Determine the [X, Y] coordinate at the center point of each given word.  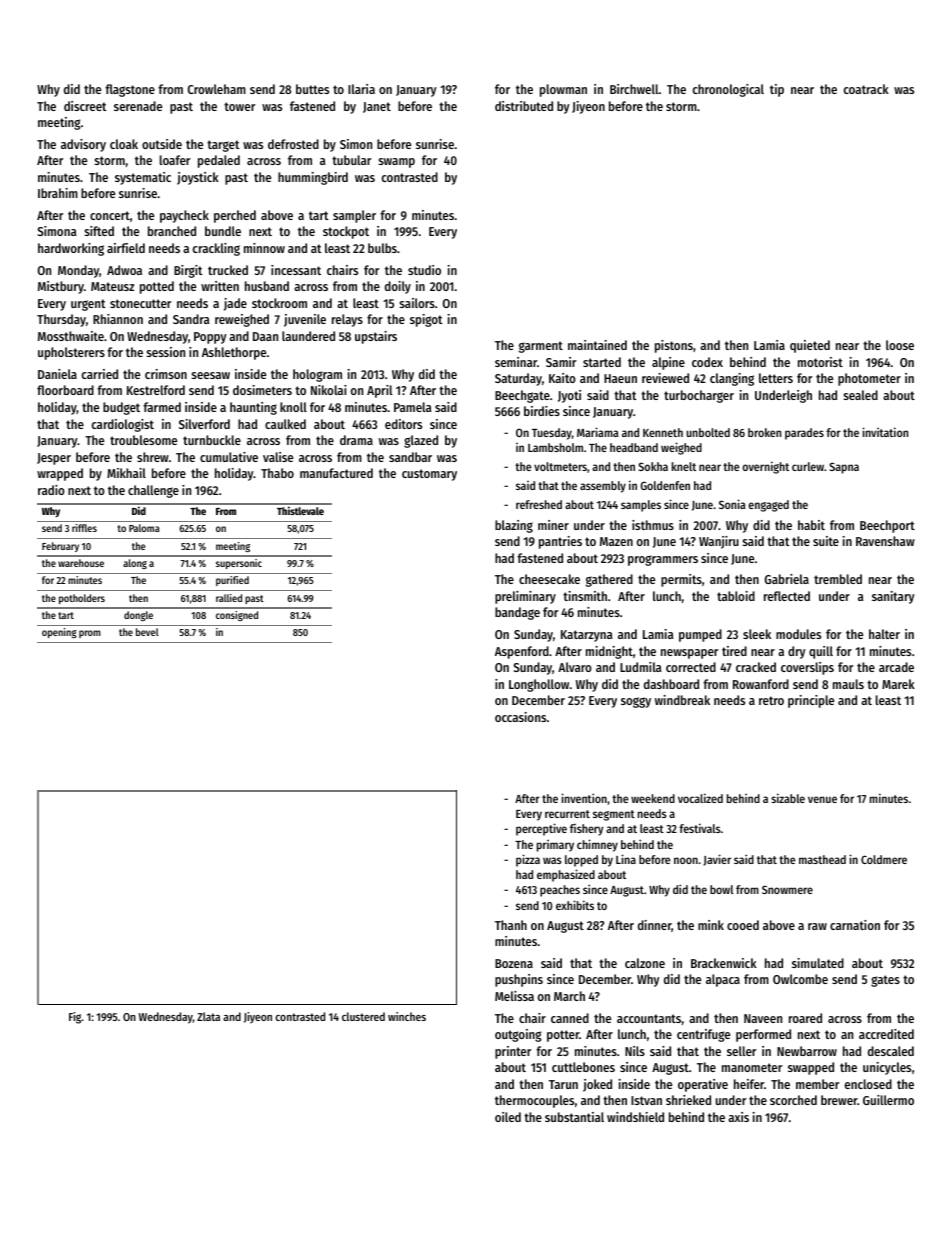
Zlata [208, 1016]
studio [424, 270]
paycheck [184, 216]
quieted [810, 346]
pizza [528, 860]
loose [900, 345]
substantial [574, 1117]
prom [89, 634]
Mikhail [126, 473]
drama [356, 440]
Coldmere [884, 859]
